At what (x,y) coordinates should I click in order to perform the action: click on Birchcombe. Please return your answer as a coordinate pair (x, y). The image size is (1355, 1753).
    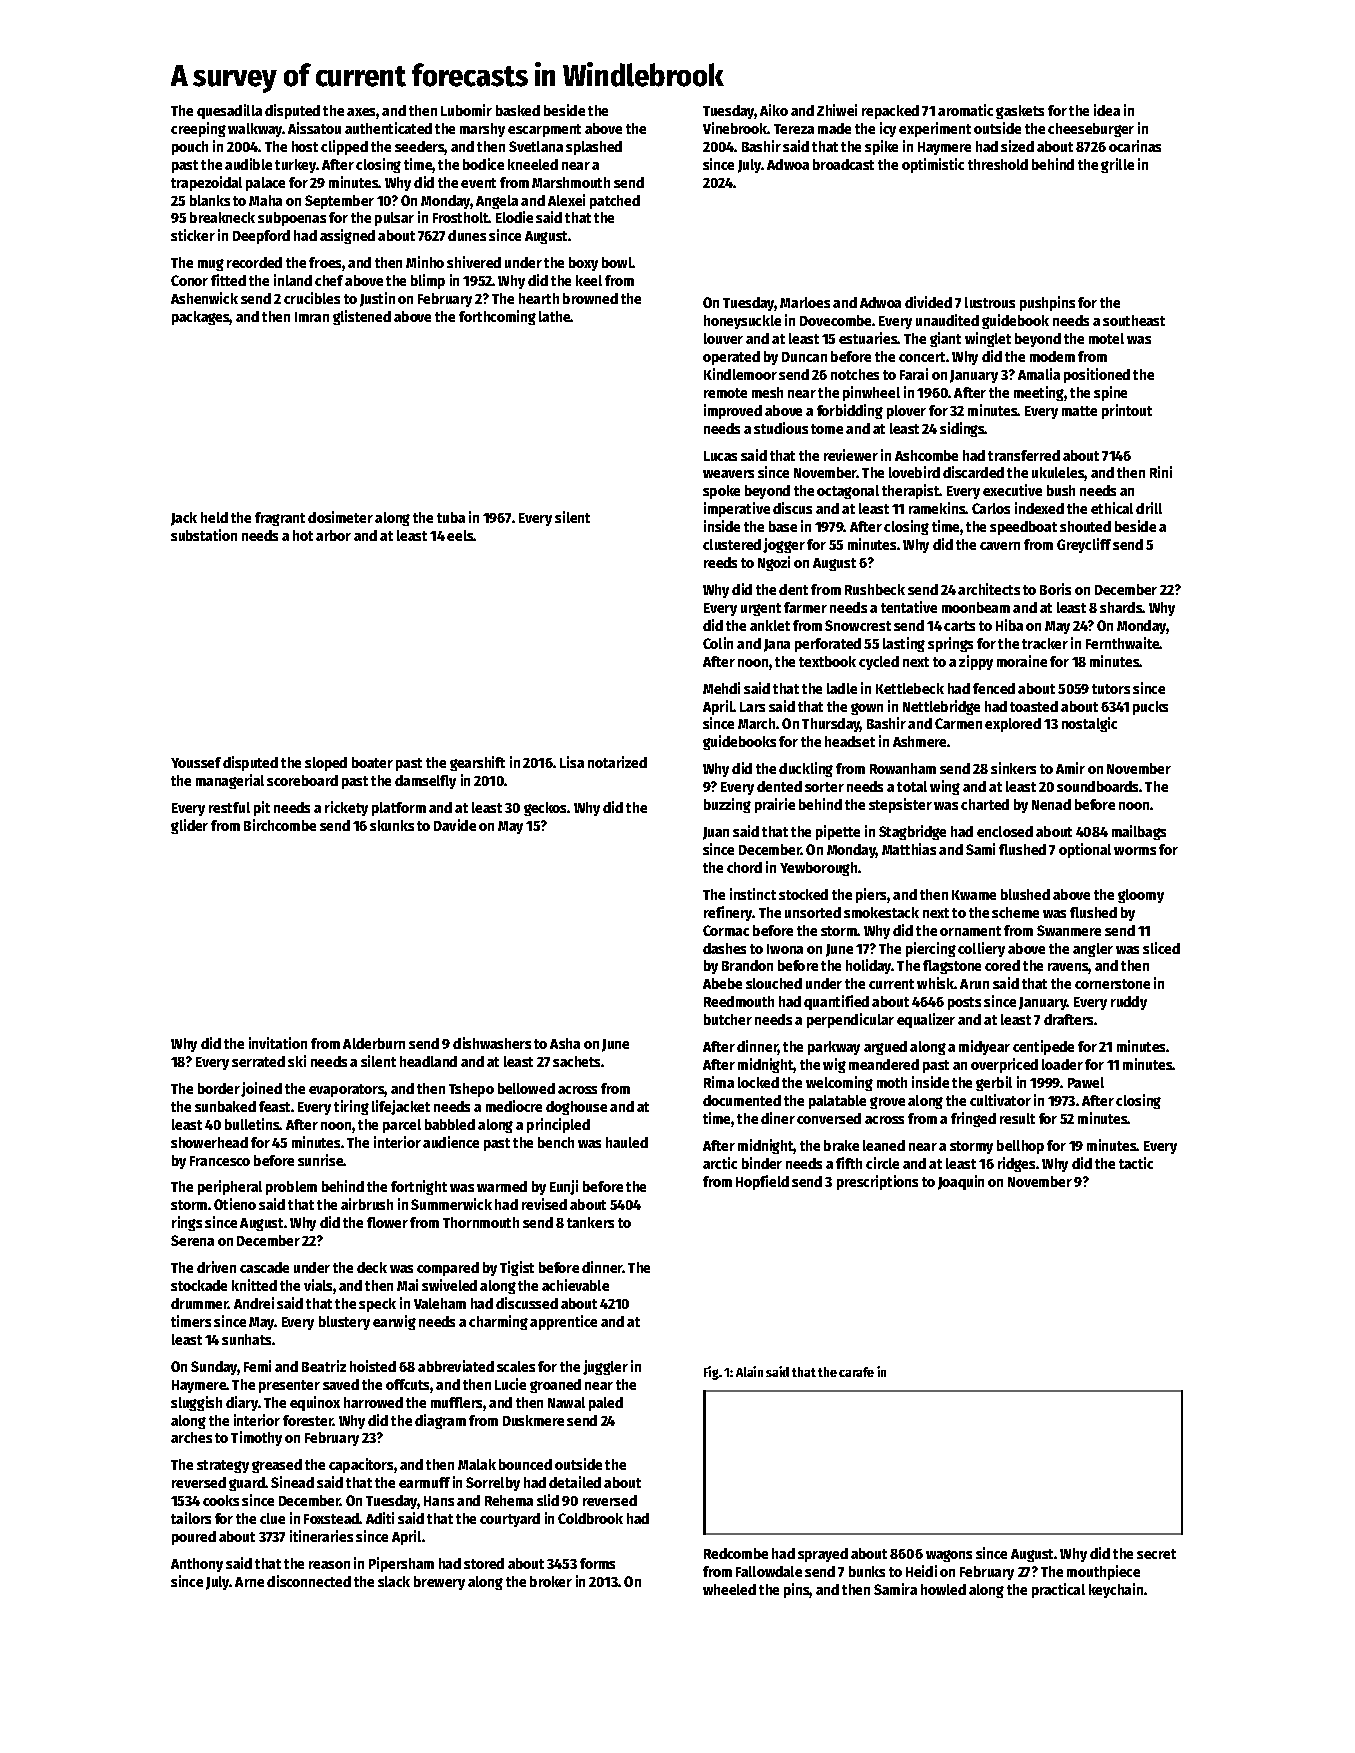
    Looking at the image, I should click on (280, 825).
